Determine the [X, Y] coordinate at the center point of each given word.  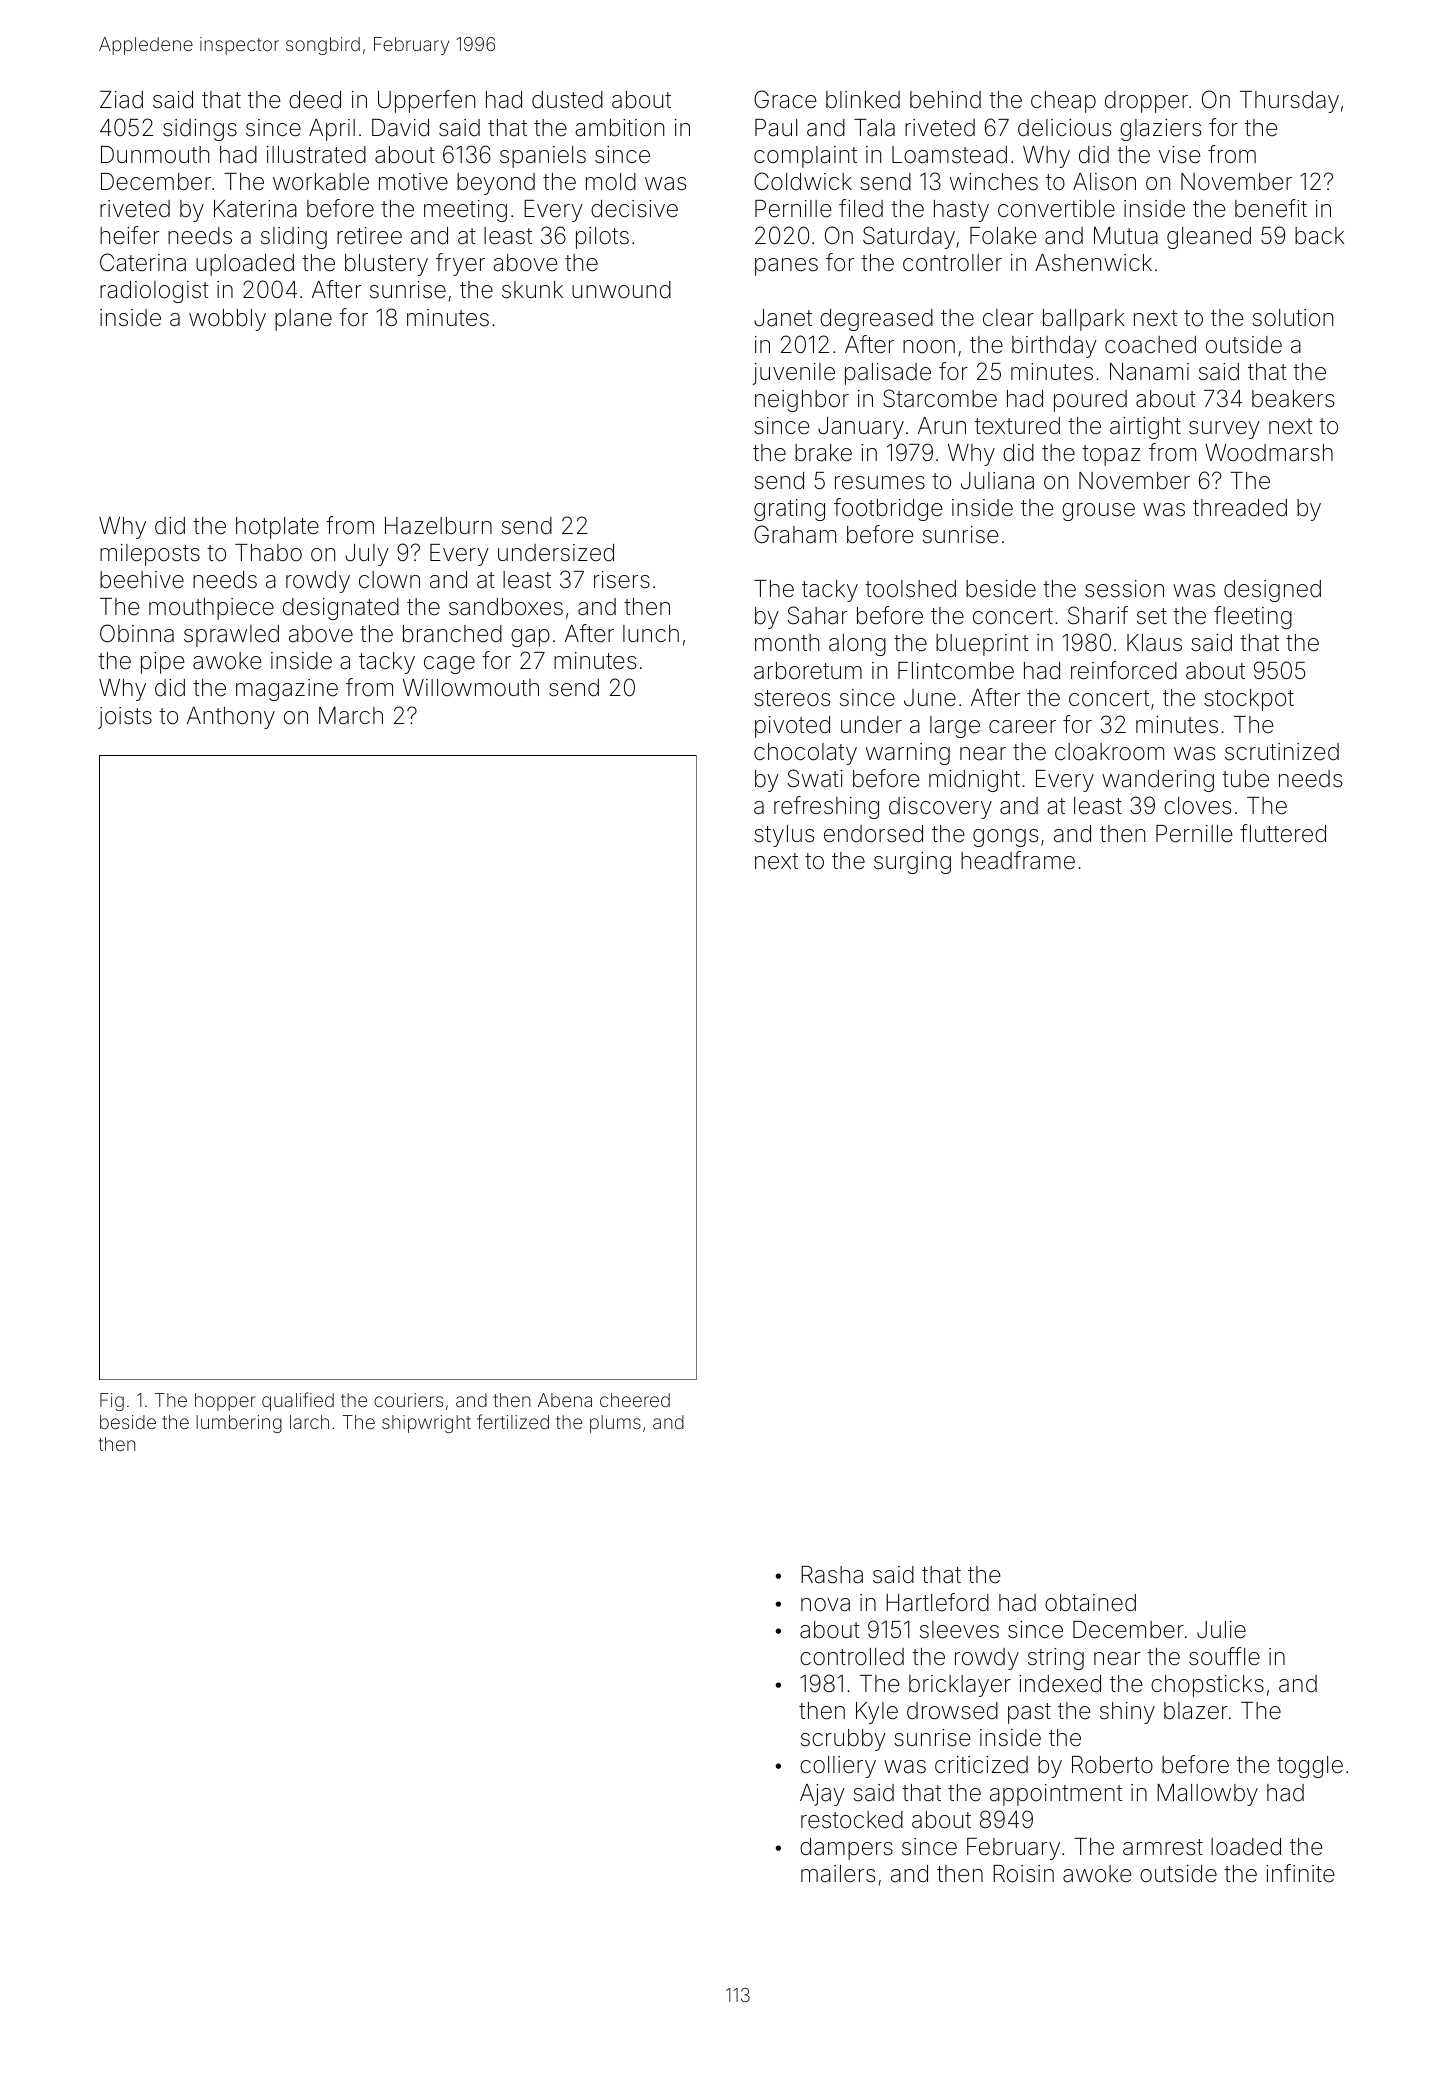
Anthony [231, 718]
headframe [1018, 860]
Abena [565, 1400]
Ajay [822, 1795]
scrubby [843, 1740]
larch [309, 1422]
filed [861, 208]
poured [1090, 401]
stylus [784, 836]
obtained [1090, 1603]
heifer [129, 235]
